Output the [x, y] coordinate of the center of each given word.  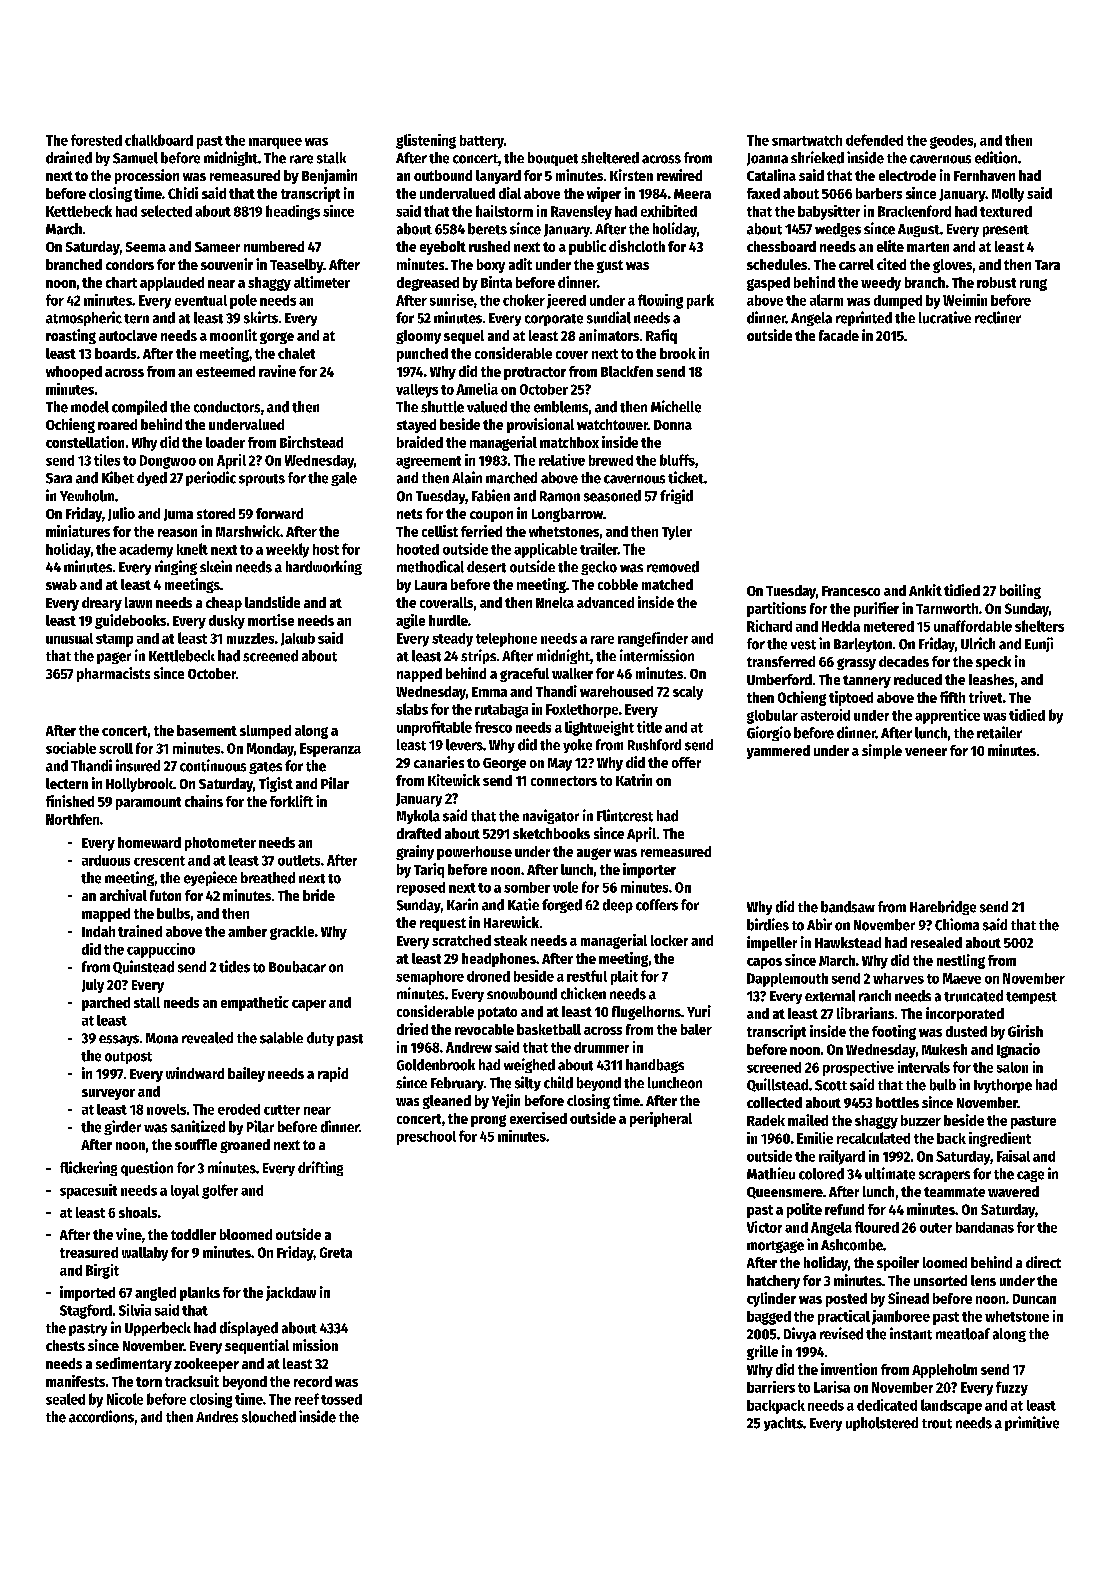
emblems [561, 407]
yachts [783, 1424]
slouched [269, 1417]
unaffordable [973, 626]
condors [130, 264]
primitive [1032, 1423]
